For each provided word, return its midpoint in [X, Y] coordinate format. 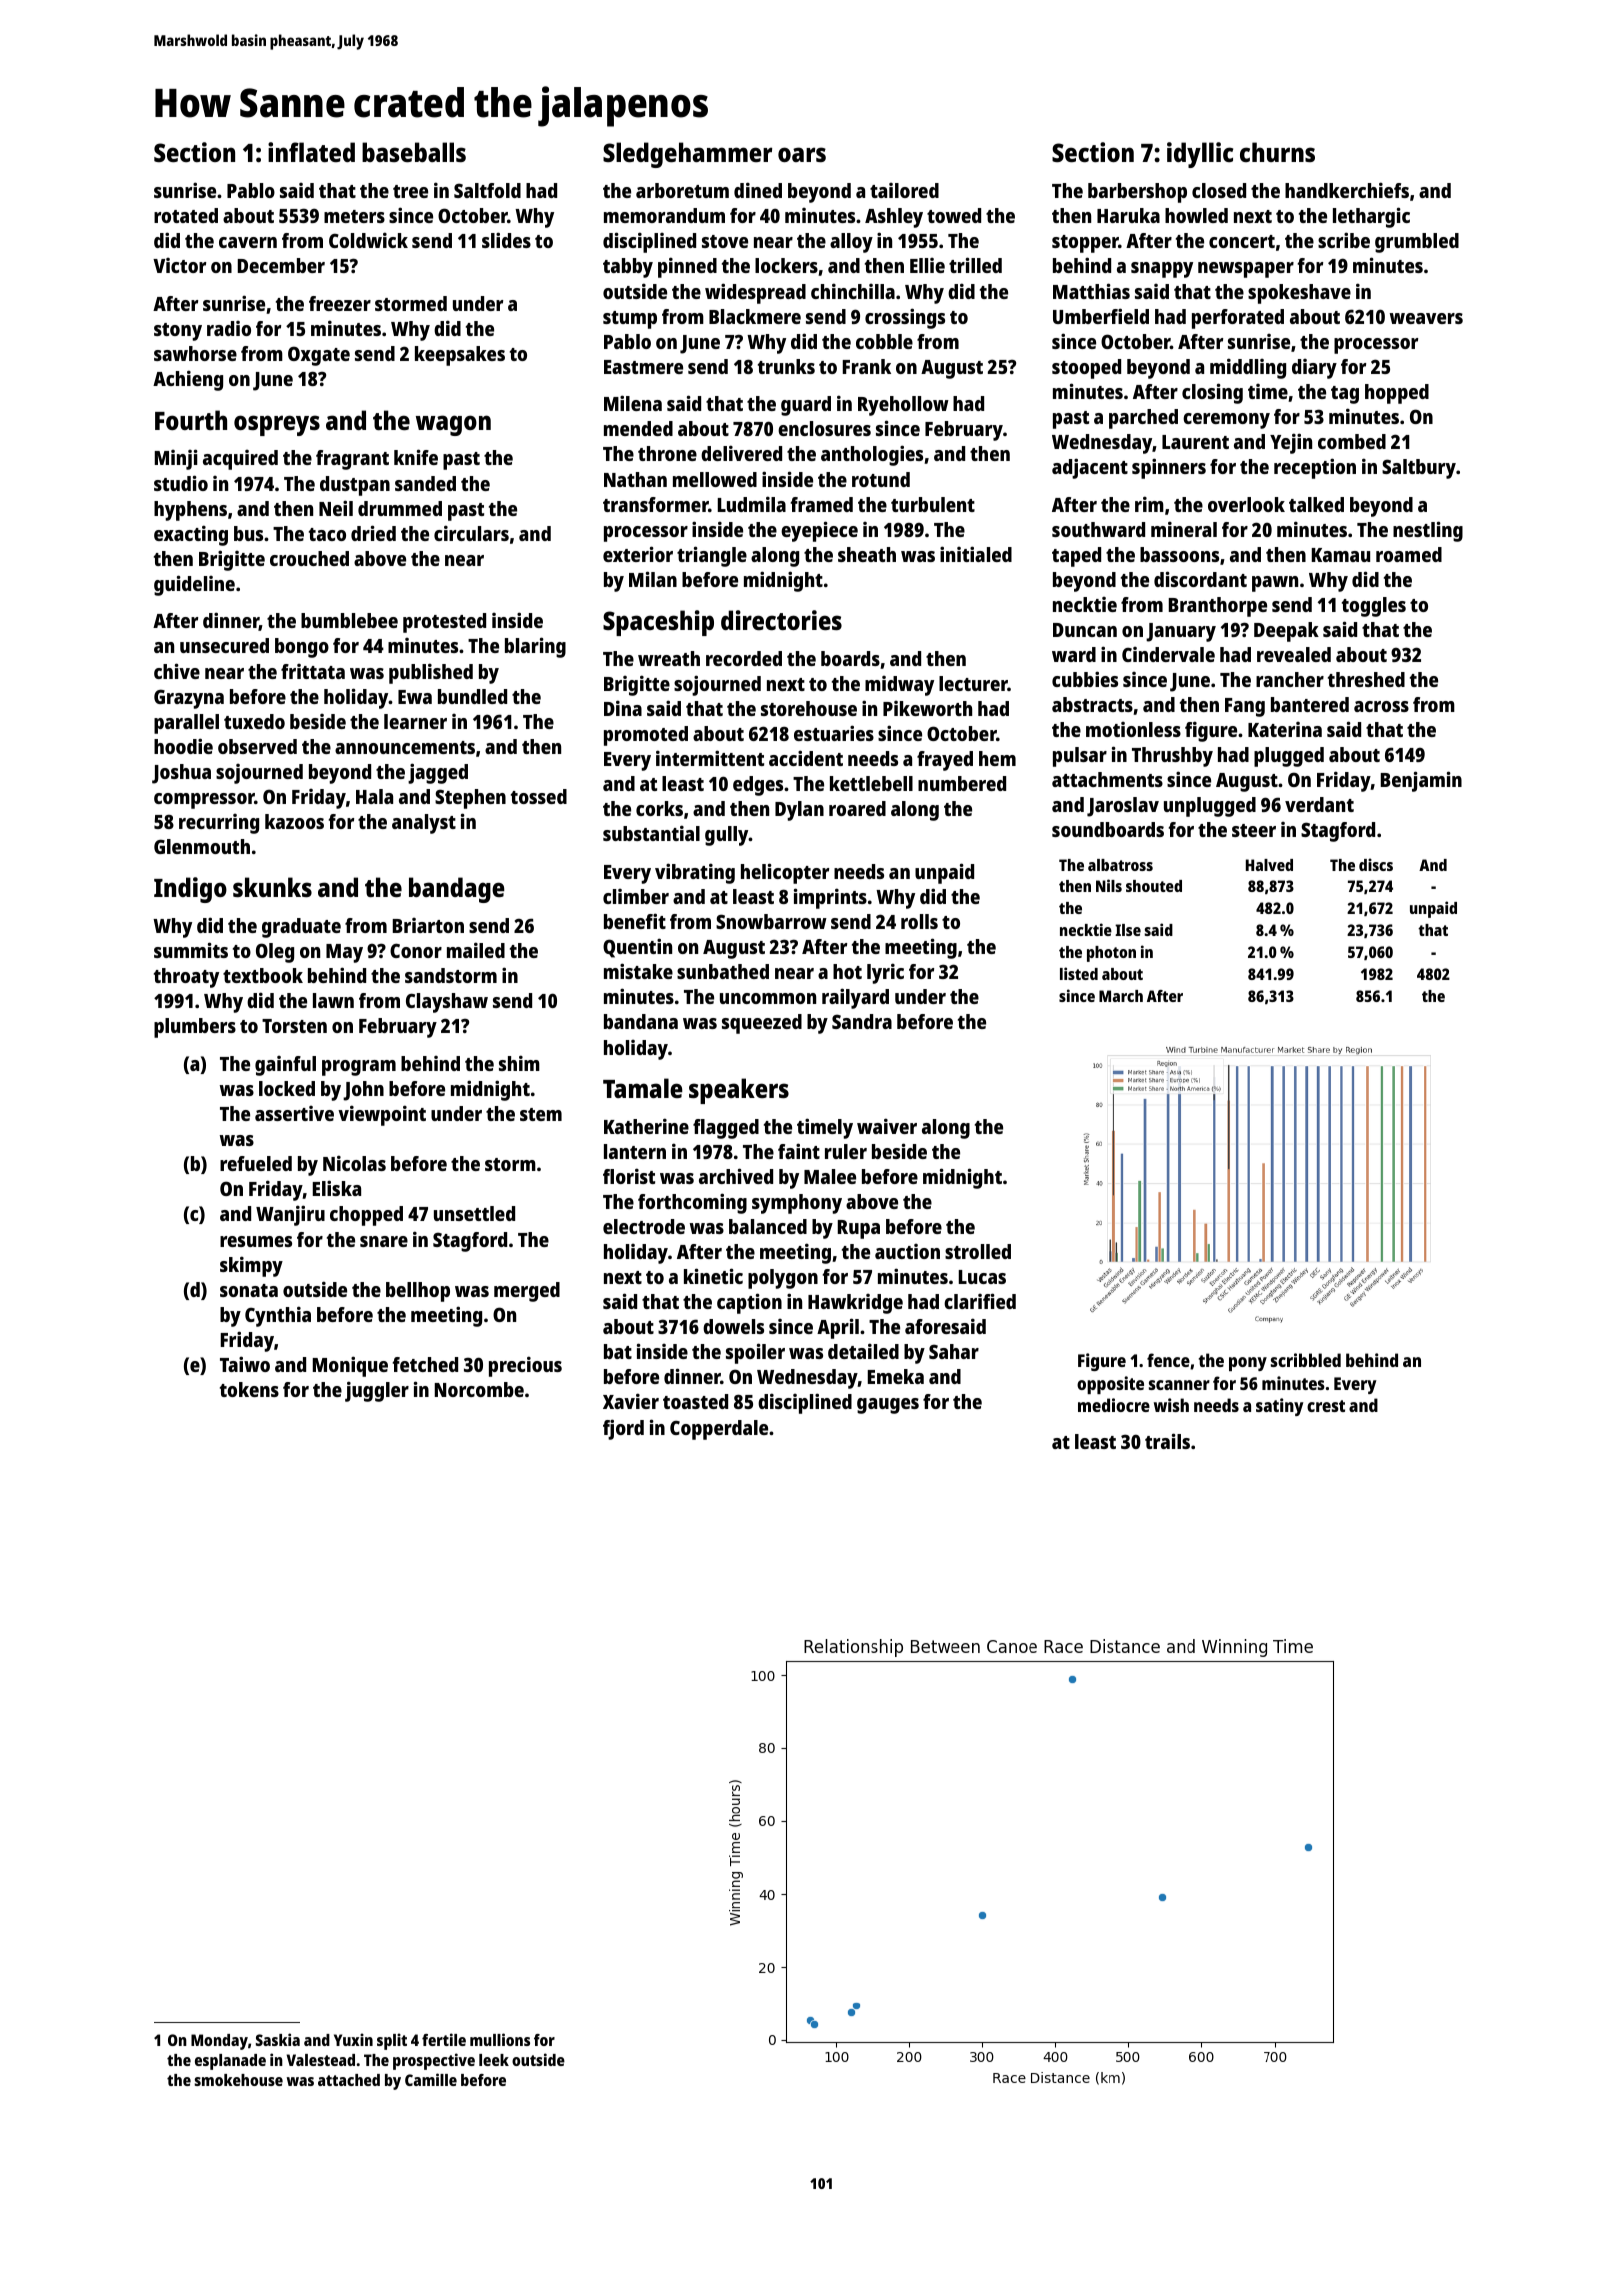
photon [1111, 954]
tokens [249, 1389]
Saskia [278, 2039]
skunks [272, 887]
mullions [500, 2039]
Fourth [191, 420]
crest [1326, 1406]
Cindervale [1168, 654]
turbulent [933, 504]
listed [1079, 973]
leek [494, 2060]
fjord [623, 1429]
